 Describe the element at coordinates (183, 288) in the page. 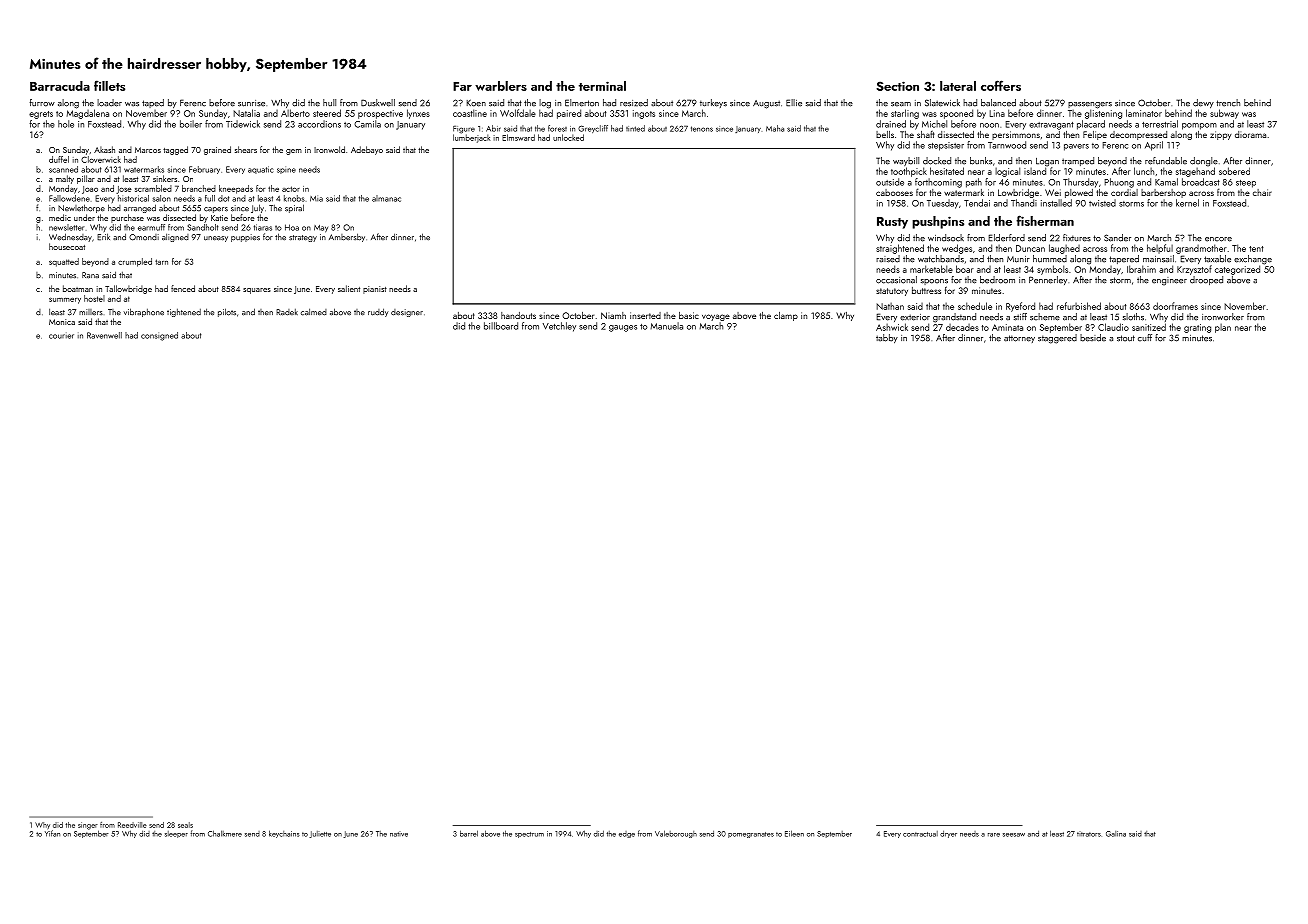

I see `fenced` at that location.
